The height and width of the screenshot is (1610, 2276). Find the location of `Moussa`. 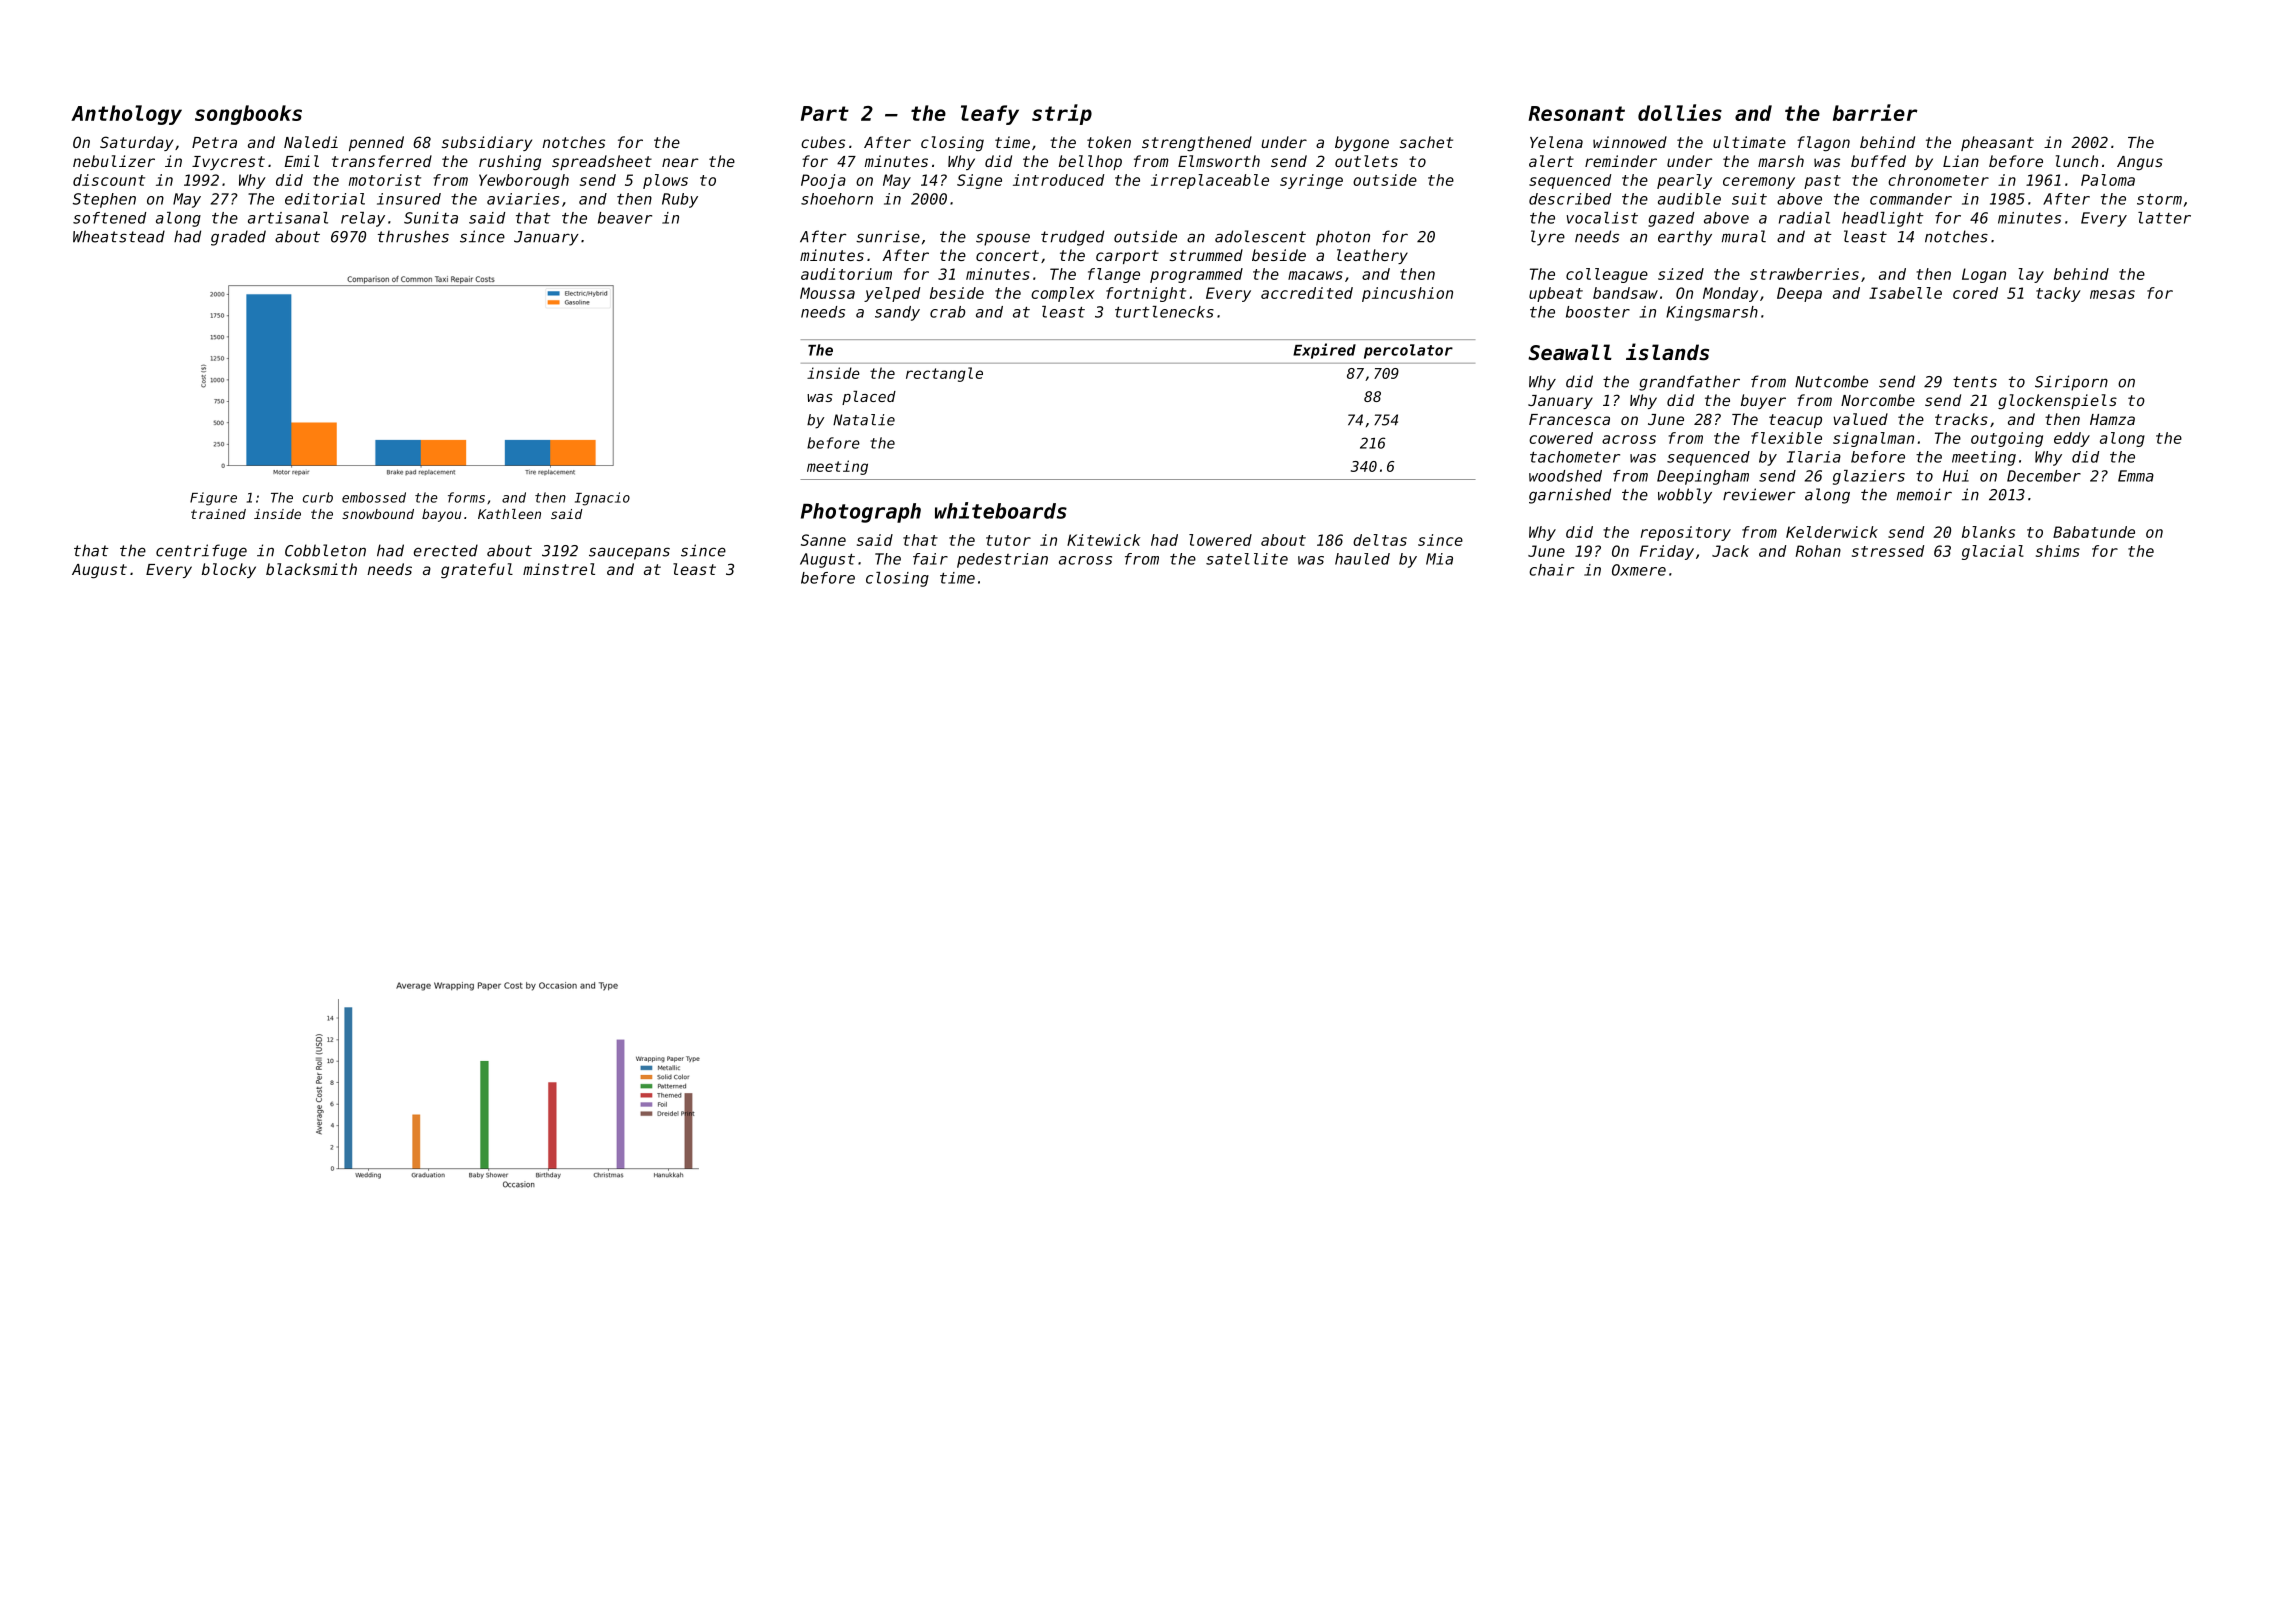

Moussa is located at coordinates (827, 293).
